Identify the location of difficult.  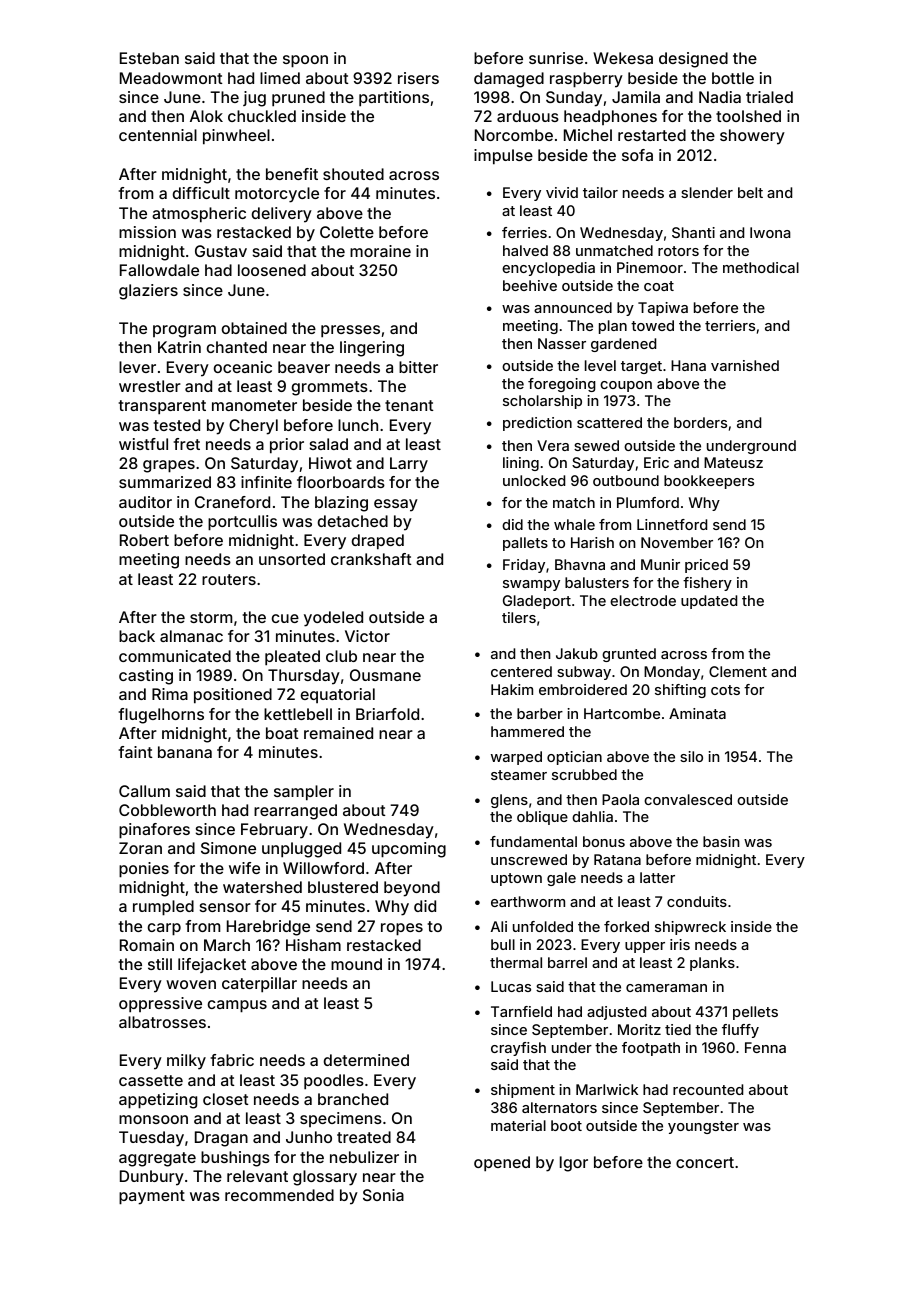
(201, 193).
